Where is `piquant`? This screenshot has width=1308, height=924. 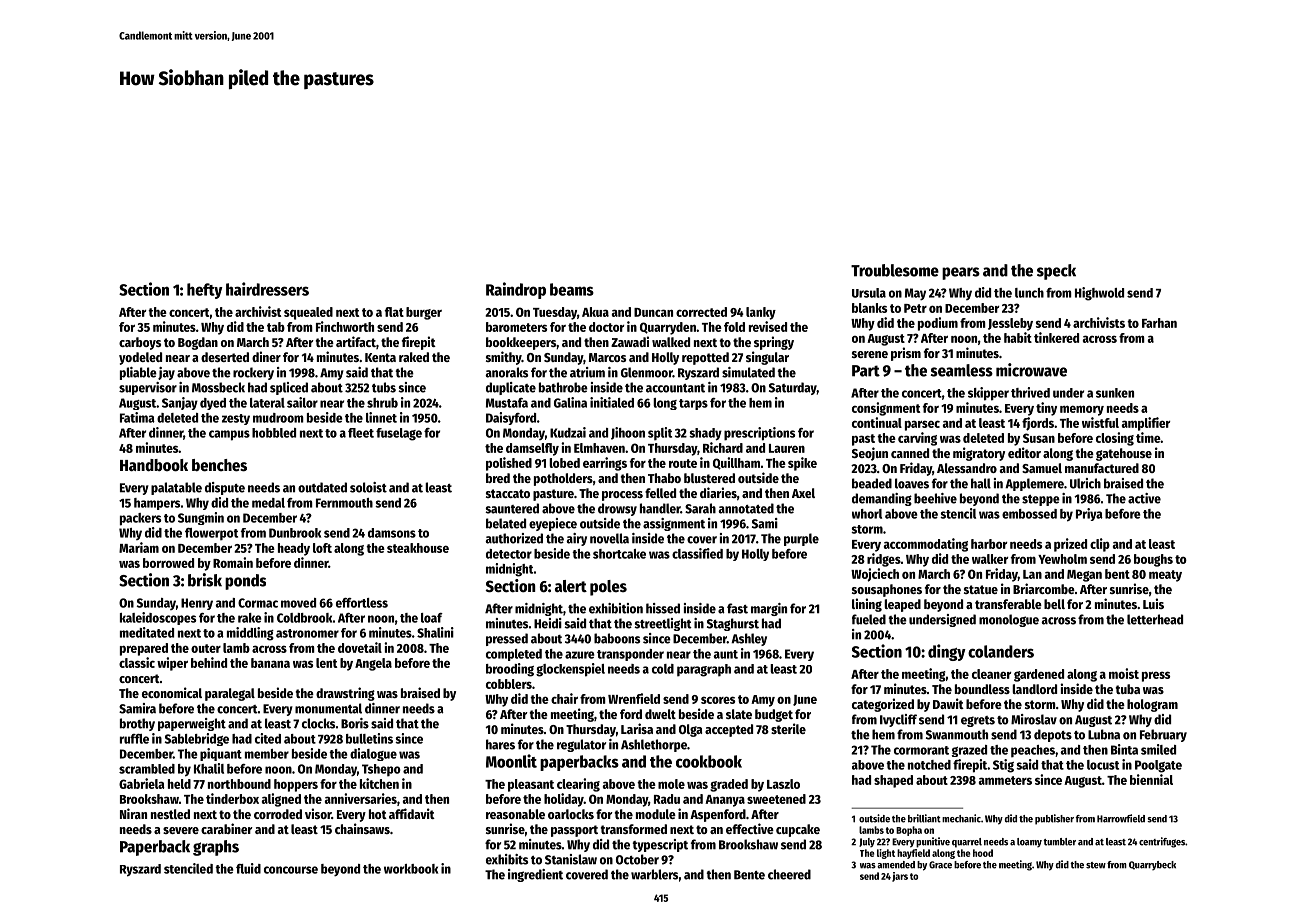
piquant is located at coordinates (221, 754).
